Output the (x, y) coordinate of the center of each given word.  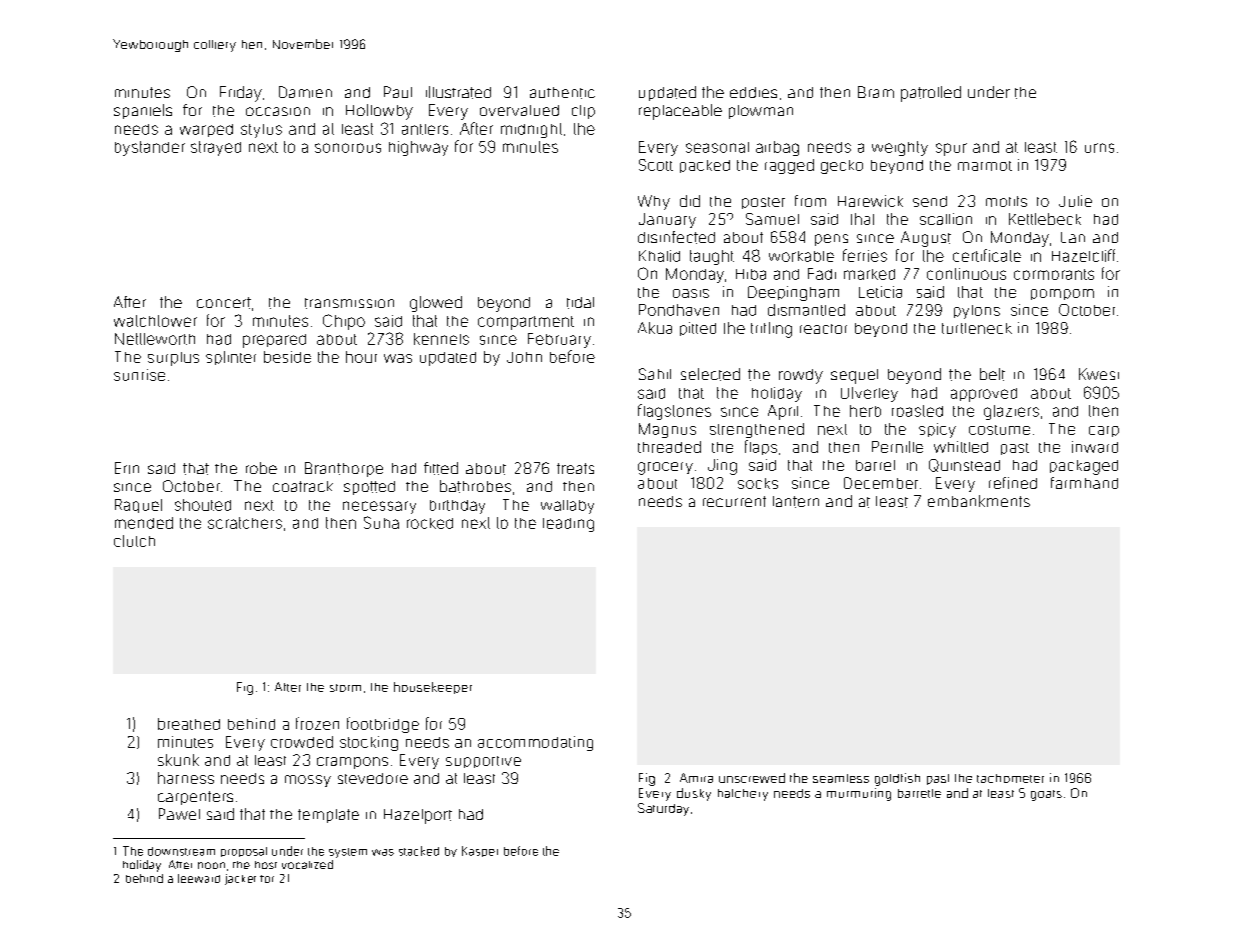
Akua (655, 328)
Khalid (659, 256)
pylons (977, 312)
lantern (796, 502)
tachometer (1010, 778)
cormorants (1054, 274)
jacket (240, 879)
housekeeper (433, 688)
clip (583, 112)
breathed (189, 724)
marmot (985, 166)
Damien (305, 92)
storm (345, 688)
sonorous (348, 148)
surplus (173, 359)
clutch (134, 541)
